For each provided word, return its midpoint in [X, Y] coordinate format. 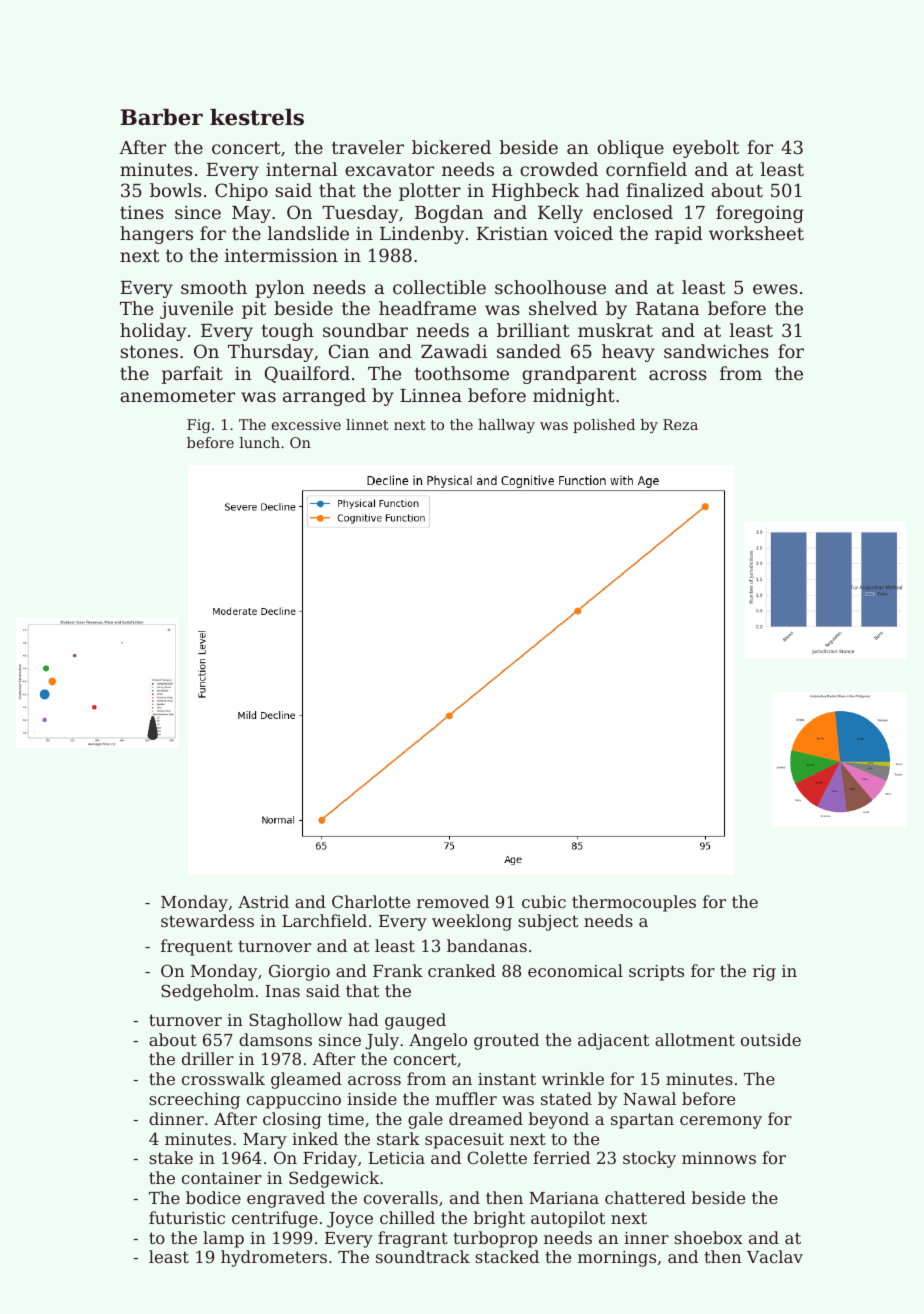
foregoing [760, 214]
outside [771, 1039]
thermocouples [634, 903]
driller [208, 1058]
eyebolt [706, 149]
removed [453, 901]
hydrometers [274, 1258]
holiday [153, 332]
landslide [308, 233]
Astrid [263, 901]
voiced [583, 233]
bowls [176, 190]
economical [575, 970]
